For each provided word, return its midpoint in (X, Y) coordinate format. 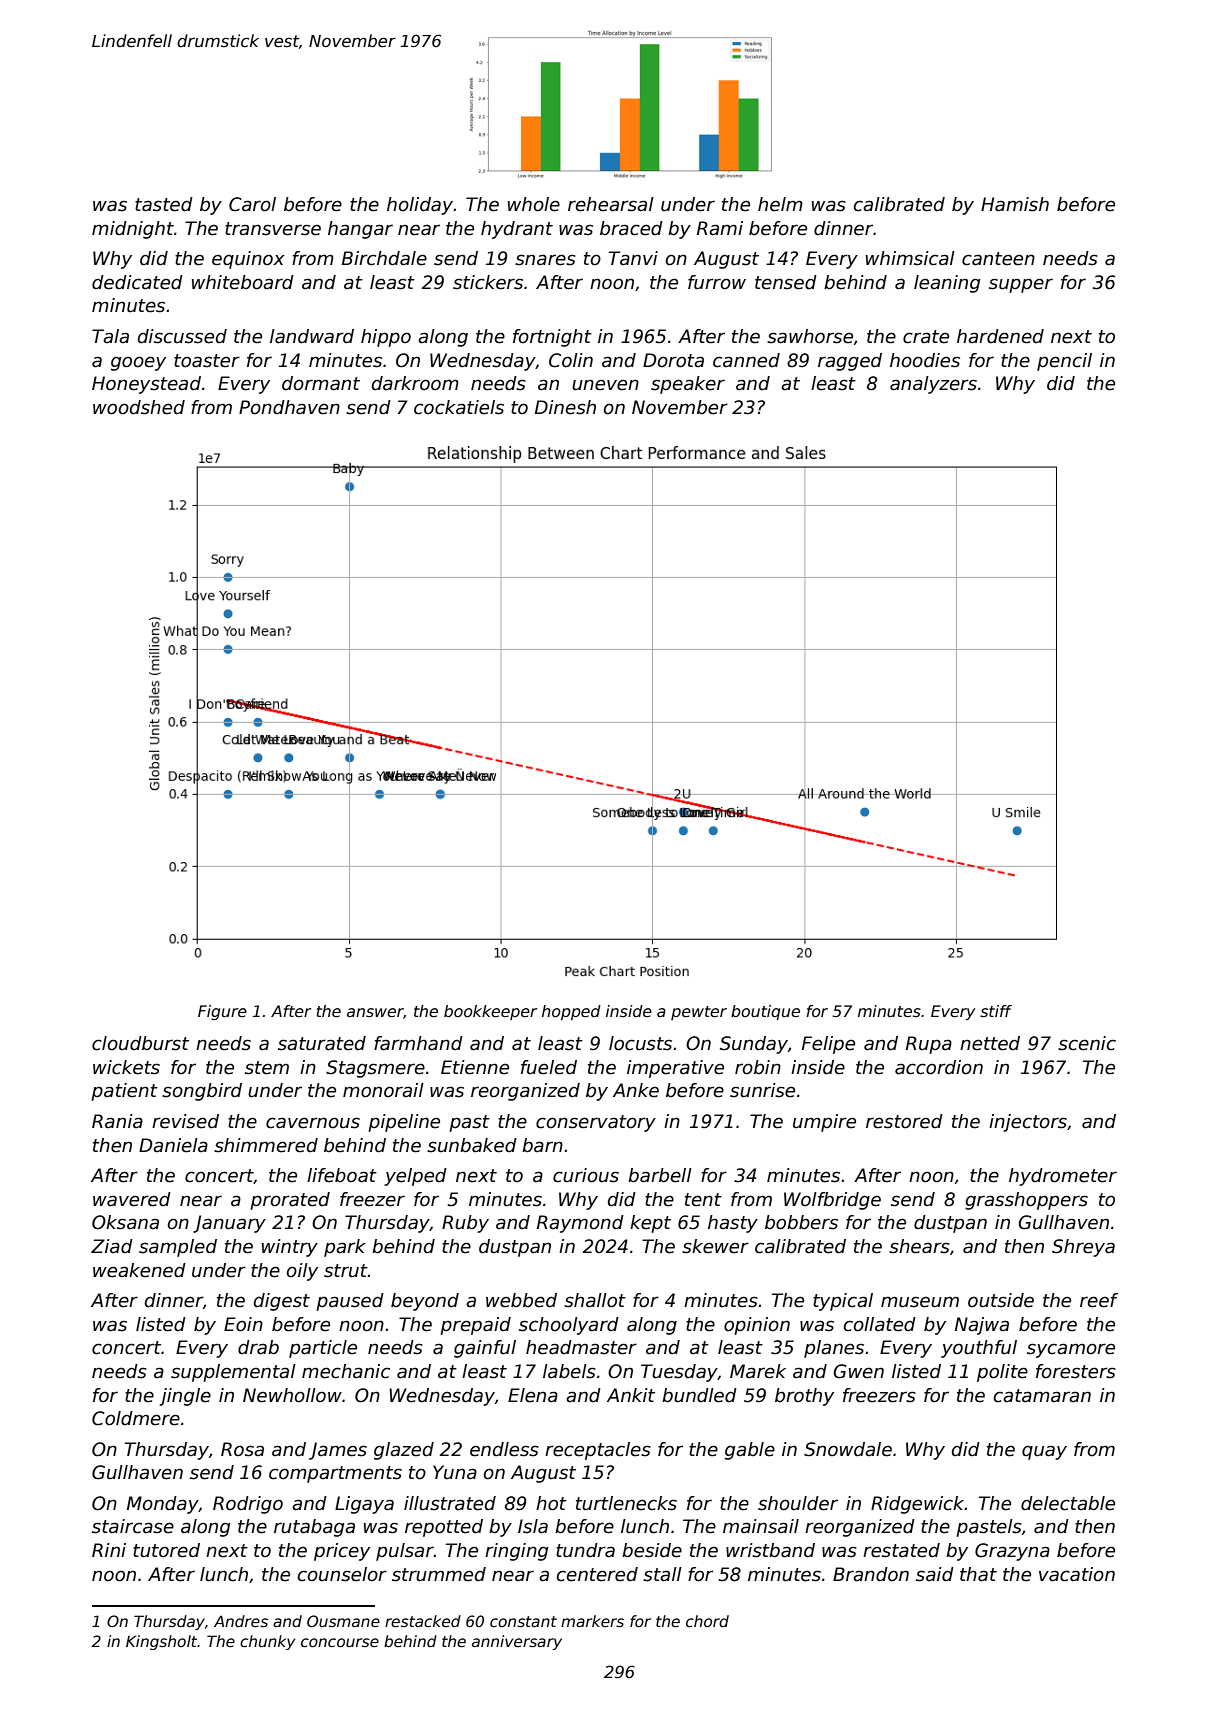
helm (780, 204)
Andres (241, 1621)
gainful (485, 1349)
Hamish (1015, 204)
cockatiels (459, 407)
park (345, 1248)
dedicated (137, 282)
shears (919, 1246)
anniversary (517, 1642)
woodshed (139, 407)
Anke (636, 1090)
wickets (126, 1067)
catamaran (1042, 1396)
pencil (1064, 362)
